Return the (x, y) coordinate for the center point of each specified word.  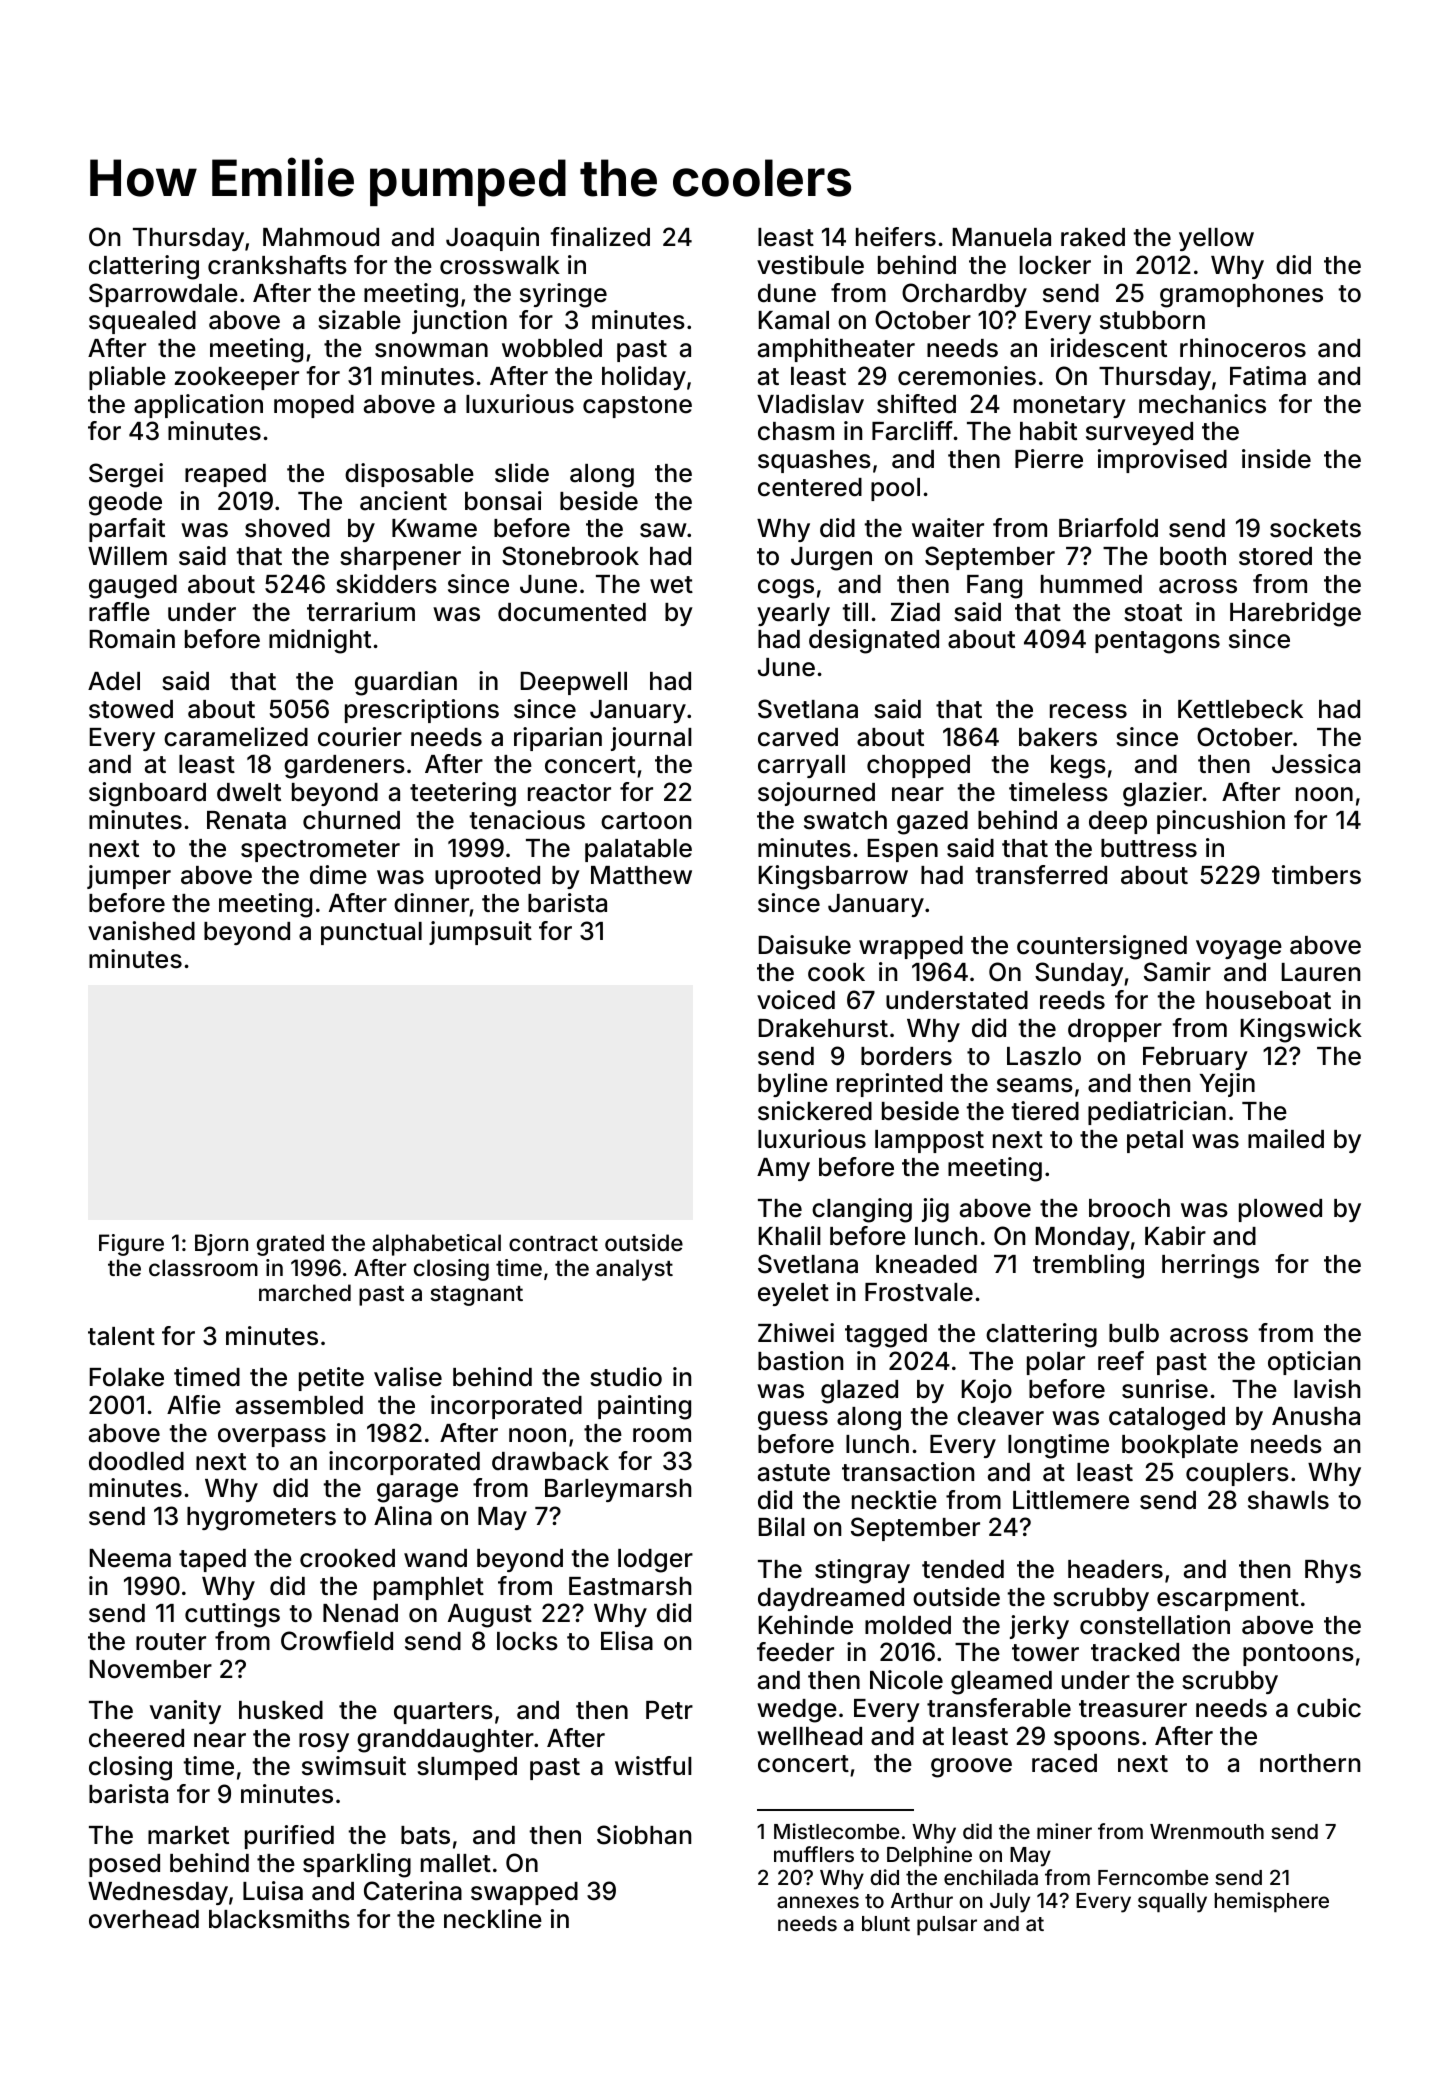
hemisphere (1271, 1902)
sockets (1315, 528)
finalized (600, 237)
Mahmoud (321, 237)
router (171, 1642)
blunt (886, 1923)
